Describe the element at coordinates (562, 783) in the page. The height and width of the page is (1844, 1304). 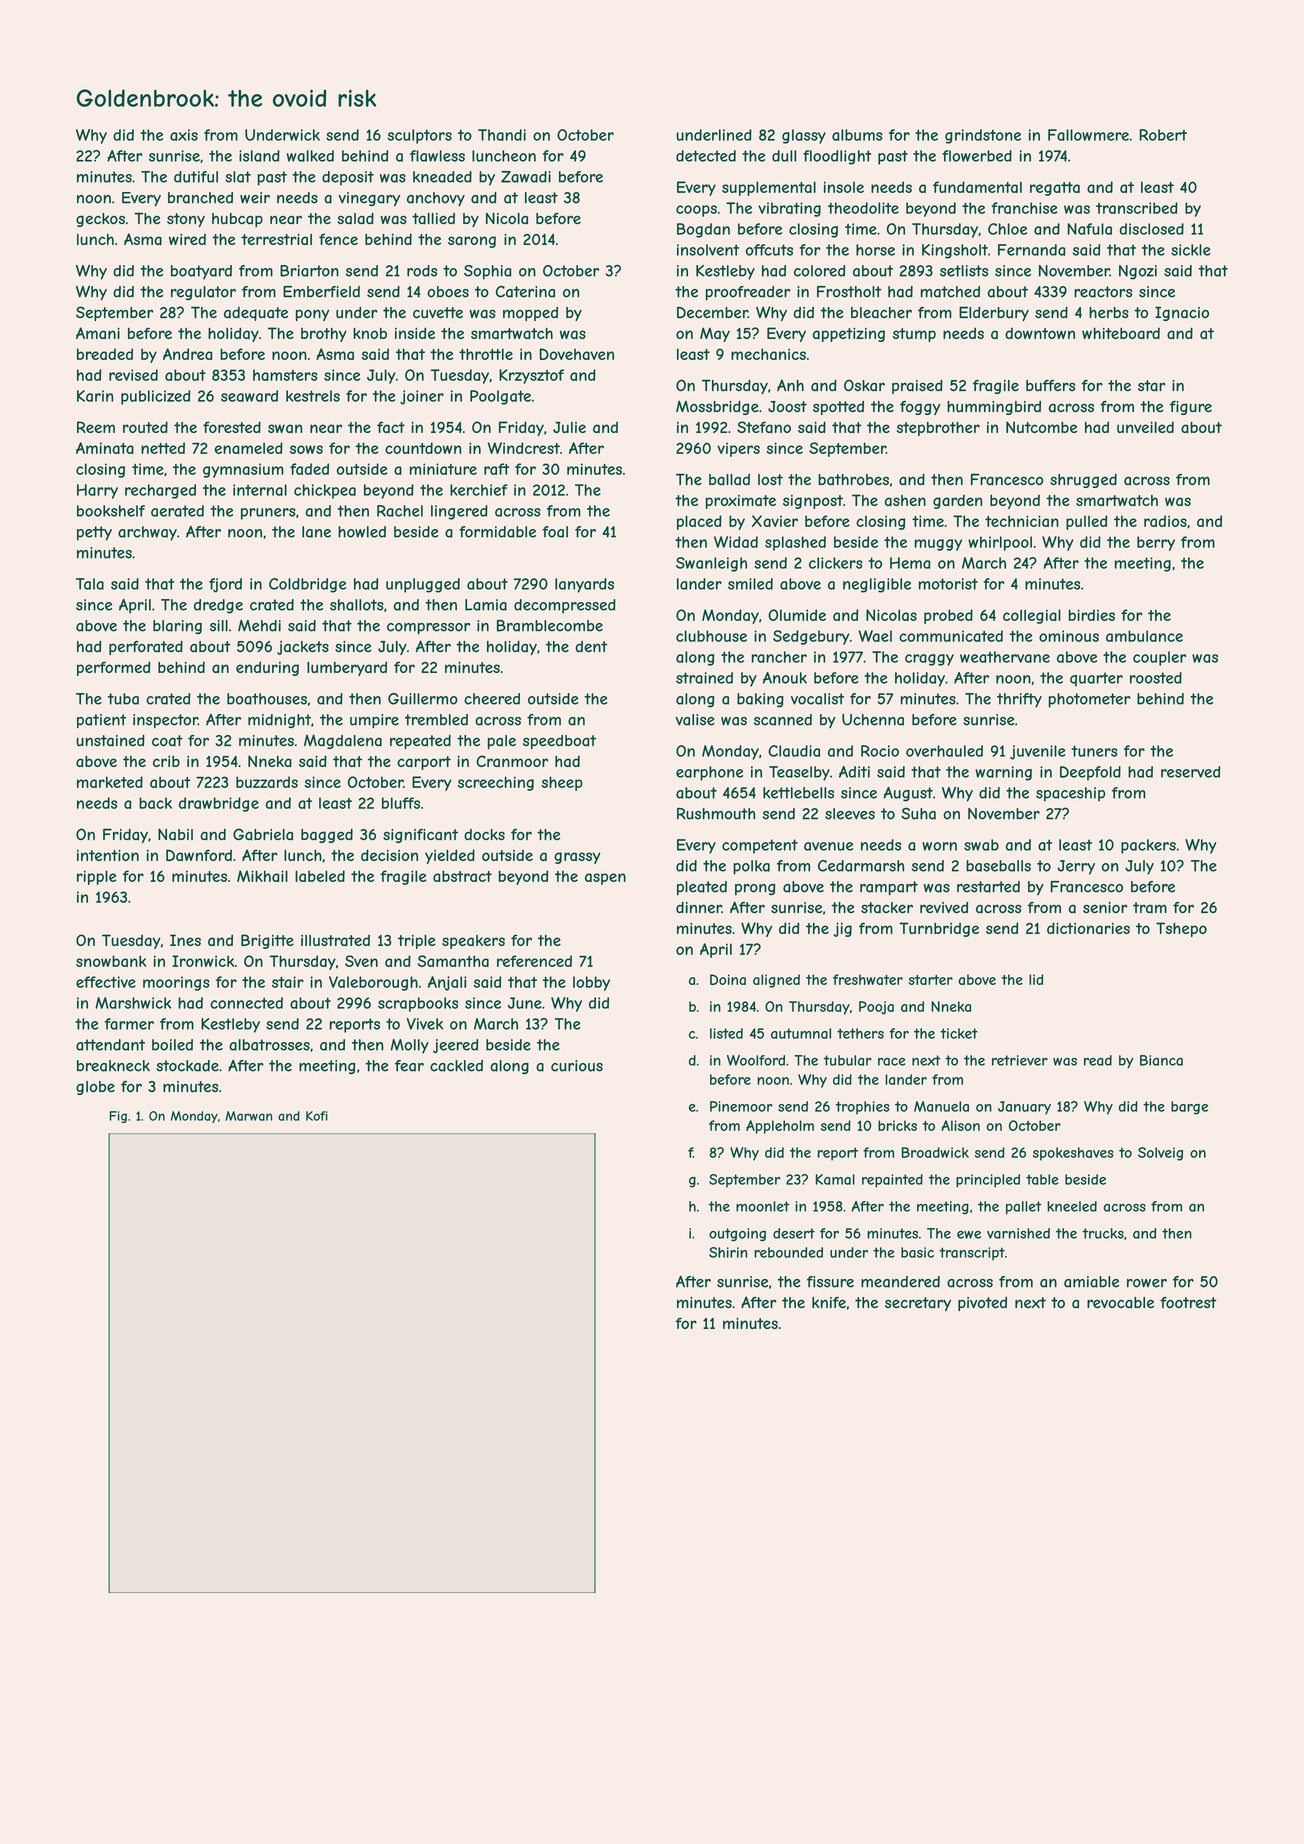
I see `sheep` at that location.
